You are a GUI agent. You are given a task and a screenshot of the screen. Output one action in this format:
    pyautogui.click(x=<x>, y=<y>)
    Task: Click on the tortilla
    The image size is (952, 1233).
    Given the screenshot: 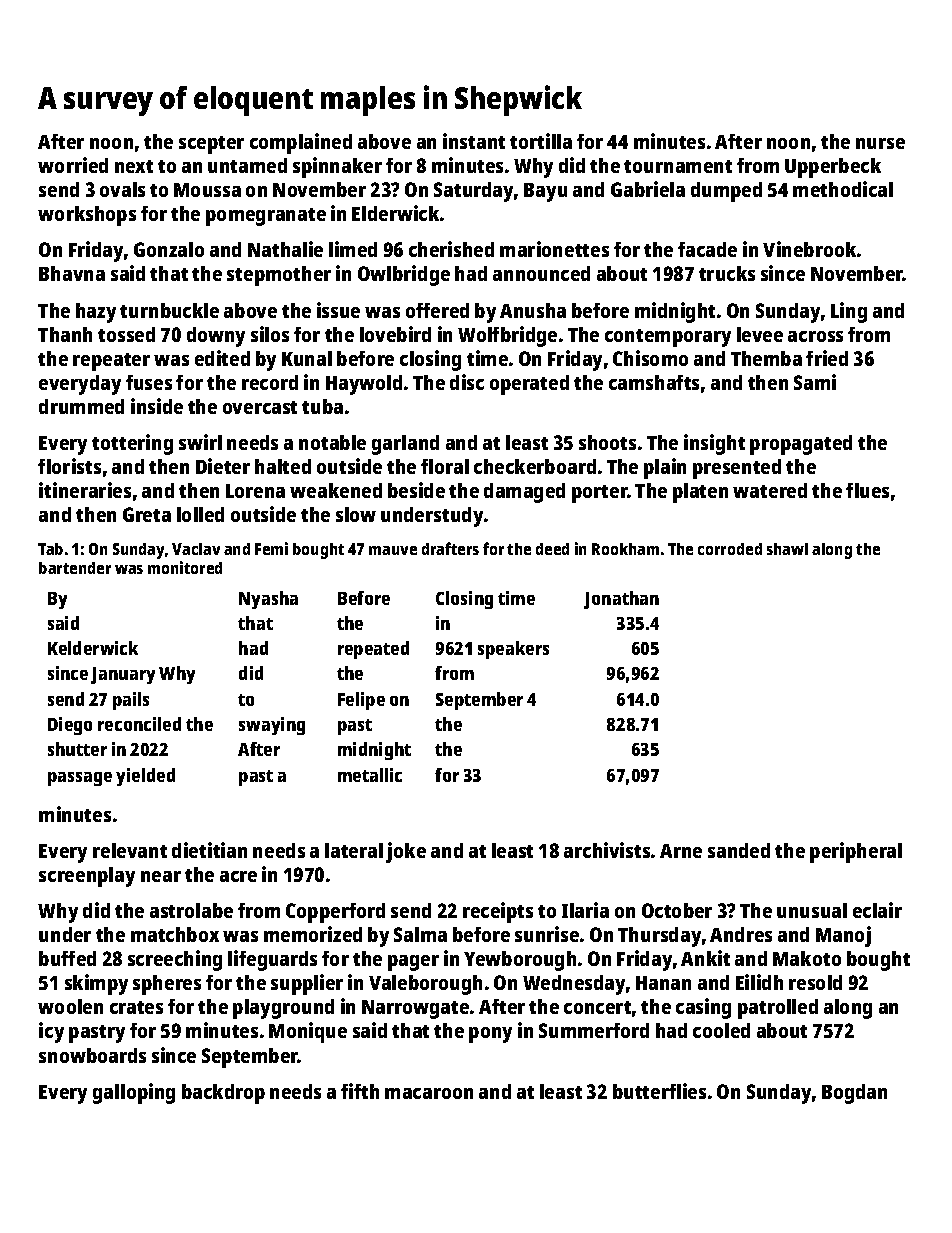 What is the action you would take?
    pyautogui.click(x=541, y=141)
